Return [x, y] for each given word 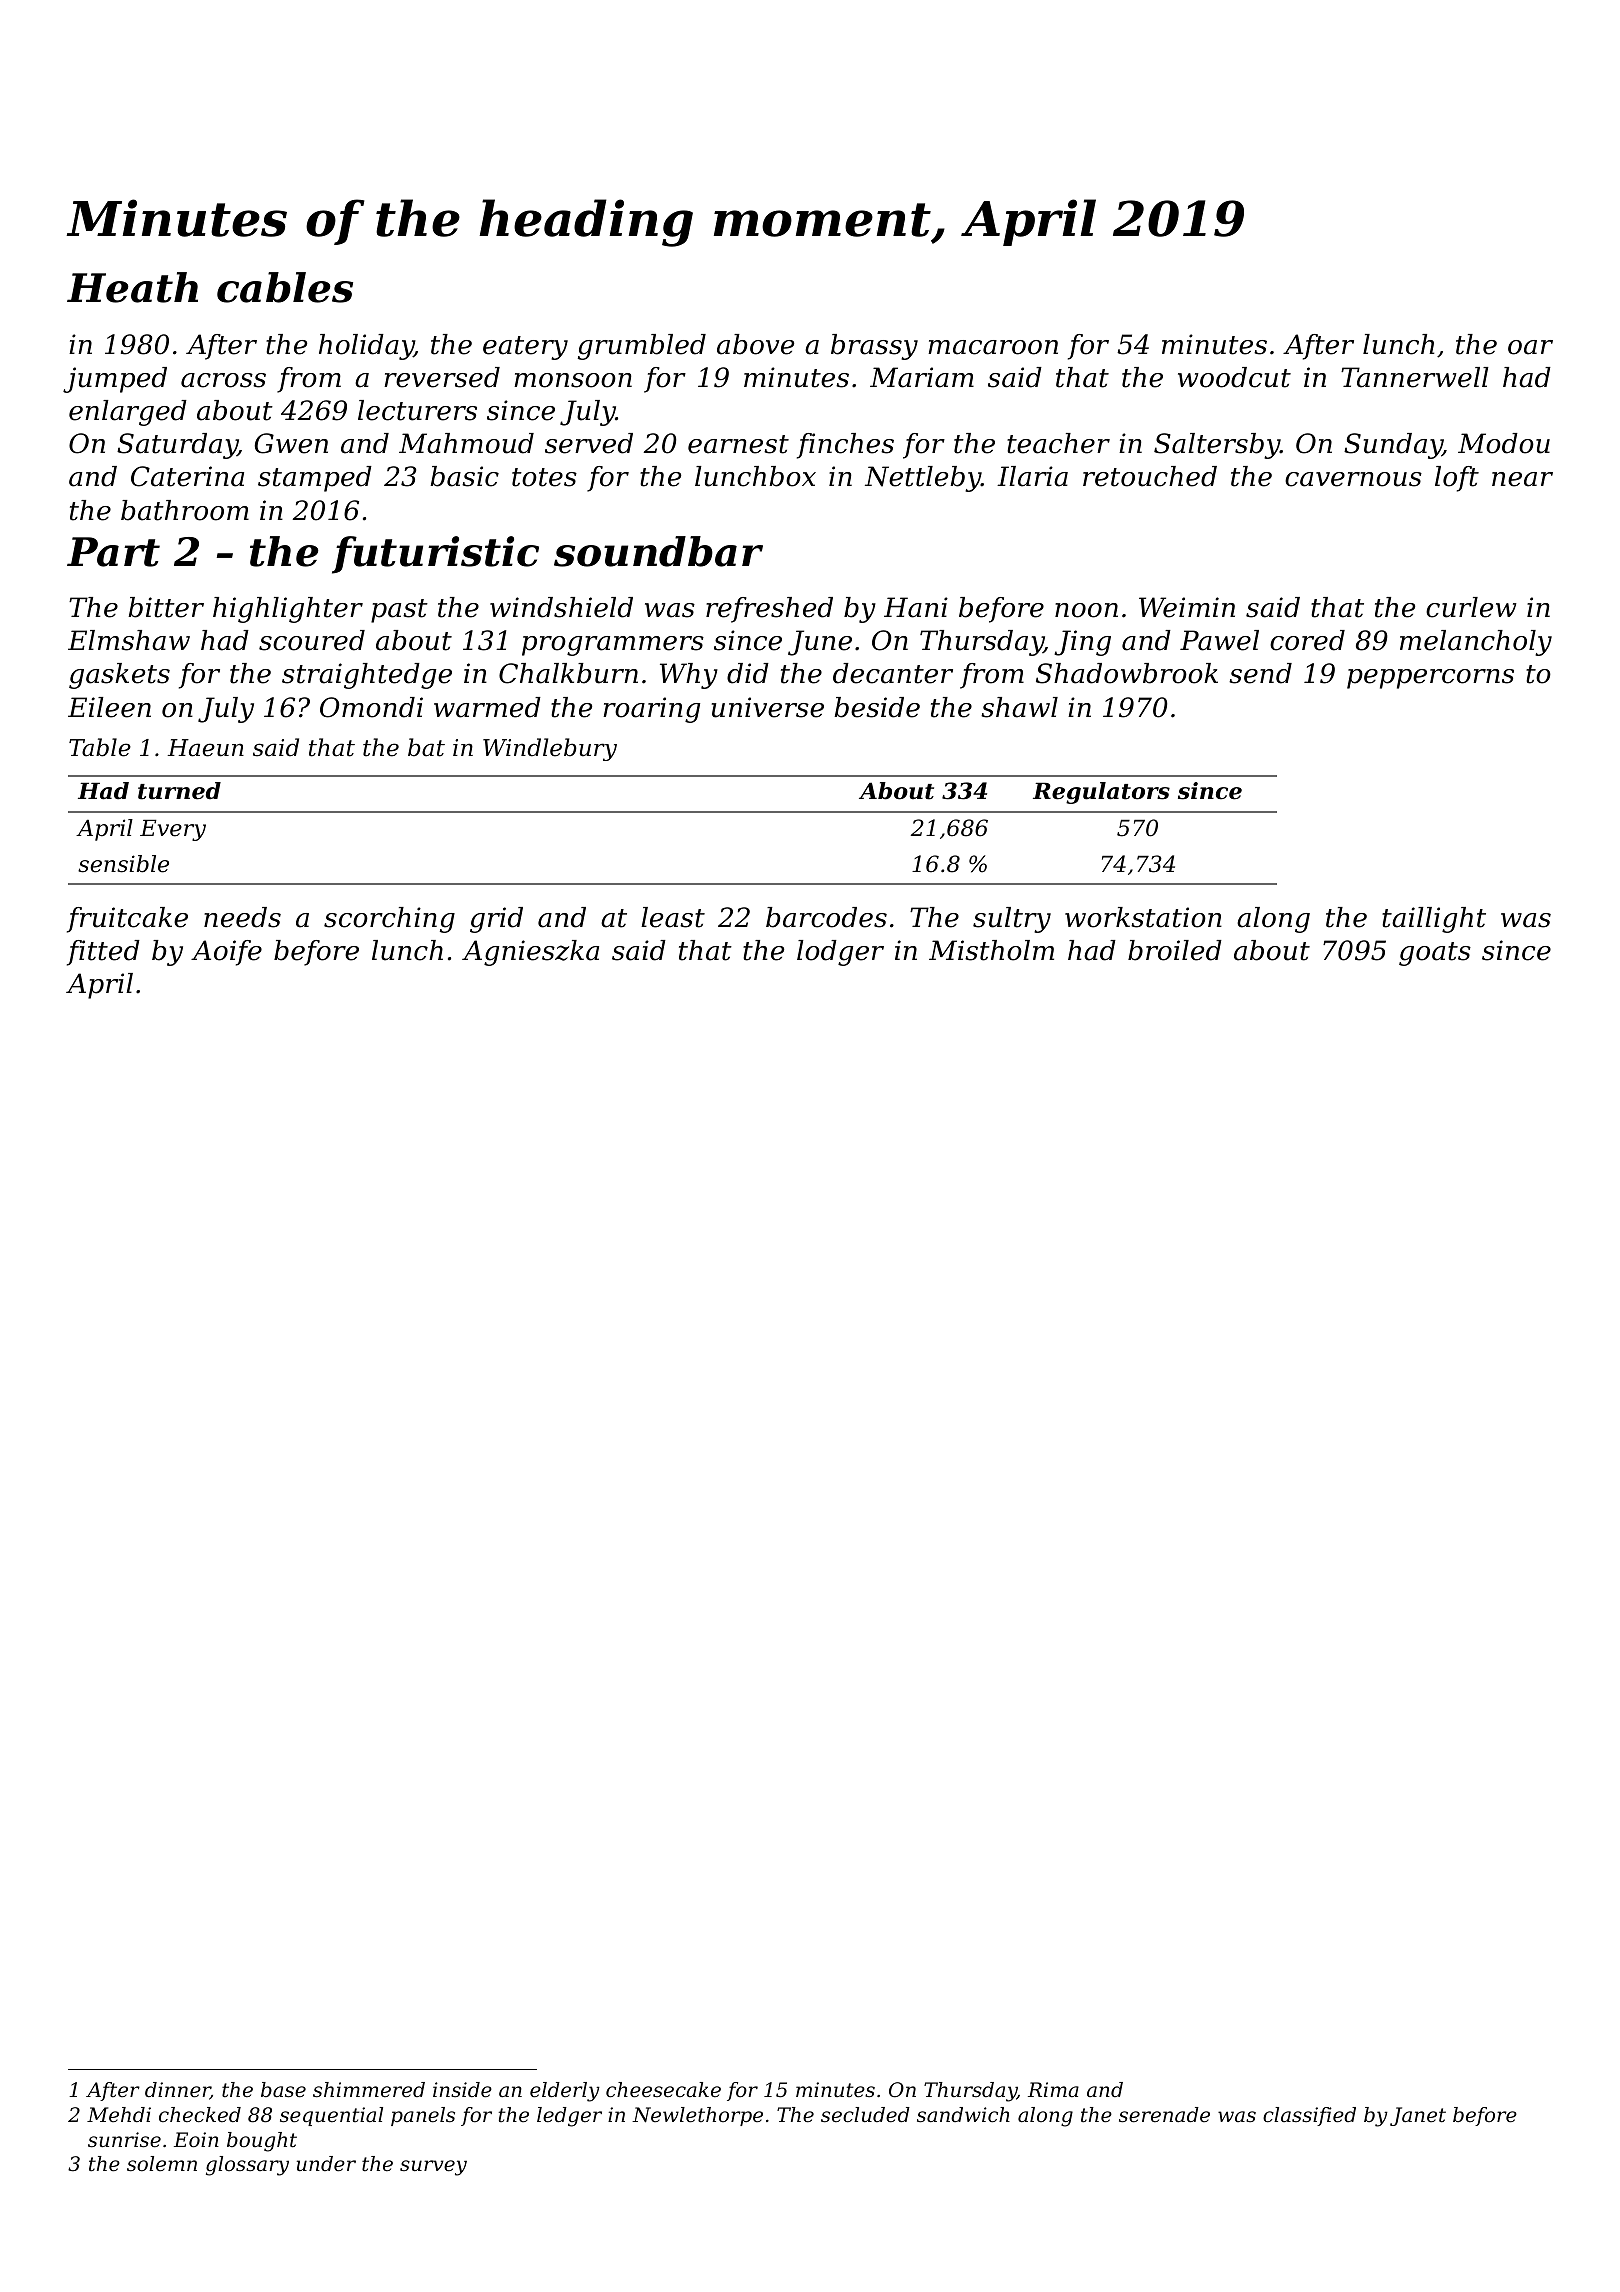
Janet [1418, 2116]
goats [1435, 954]
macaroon [993, 347]
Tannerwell [1415, 377]
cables [285, 287]
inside [462, 2090]
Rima [1053, 2089]
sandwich [963, 2115]
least [673, 917]
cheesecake [663, 2090]
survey [433, 2168]
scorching [389, 920]
